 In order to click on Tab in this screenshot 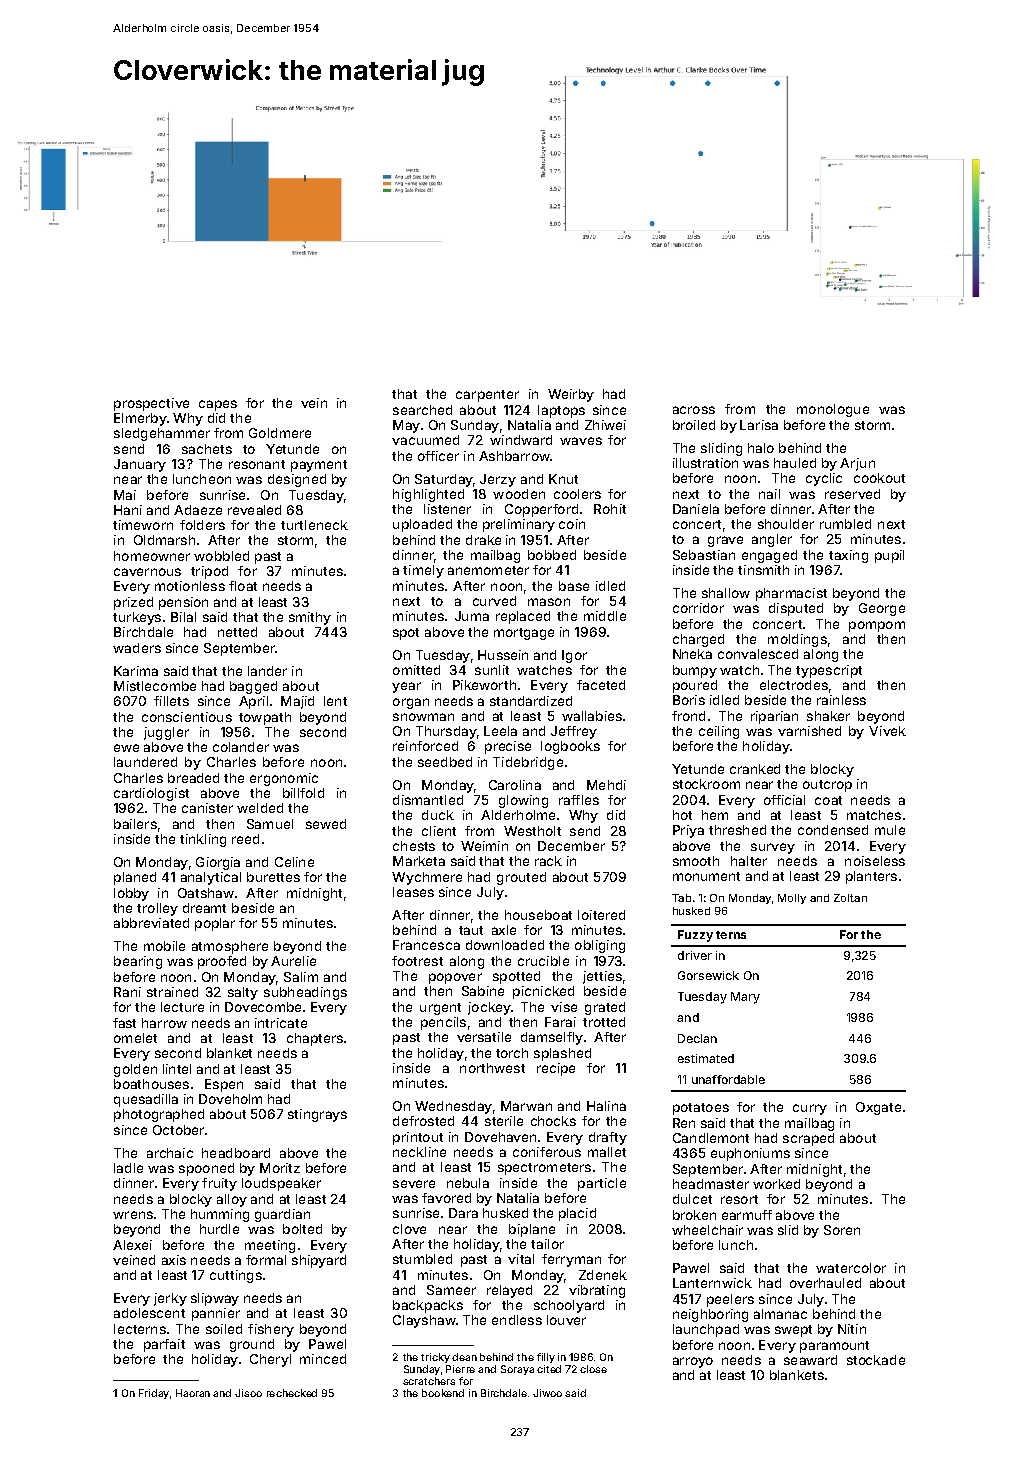, I will do `click(681, 898)`.
